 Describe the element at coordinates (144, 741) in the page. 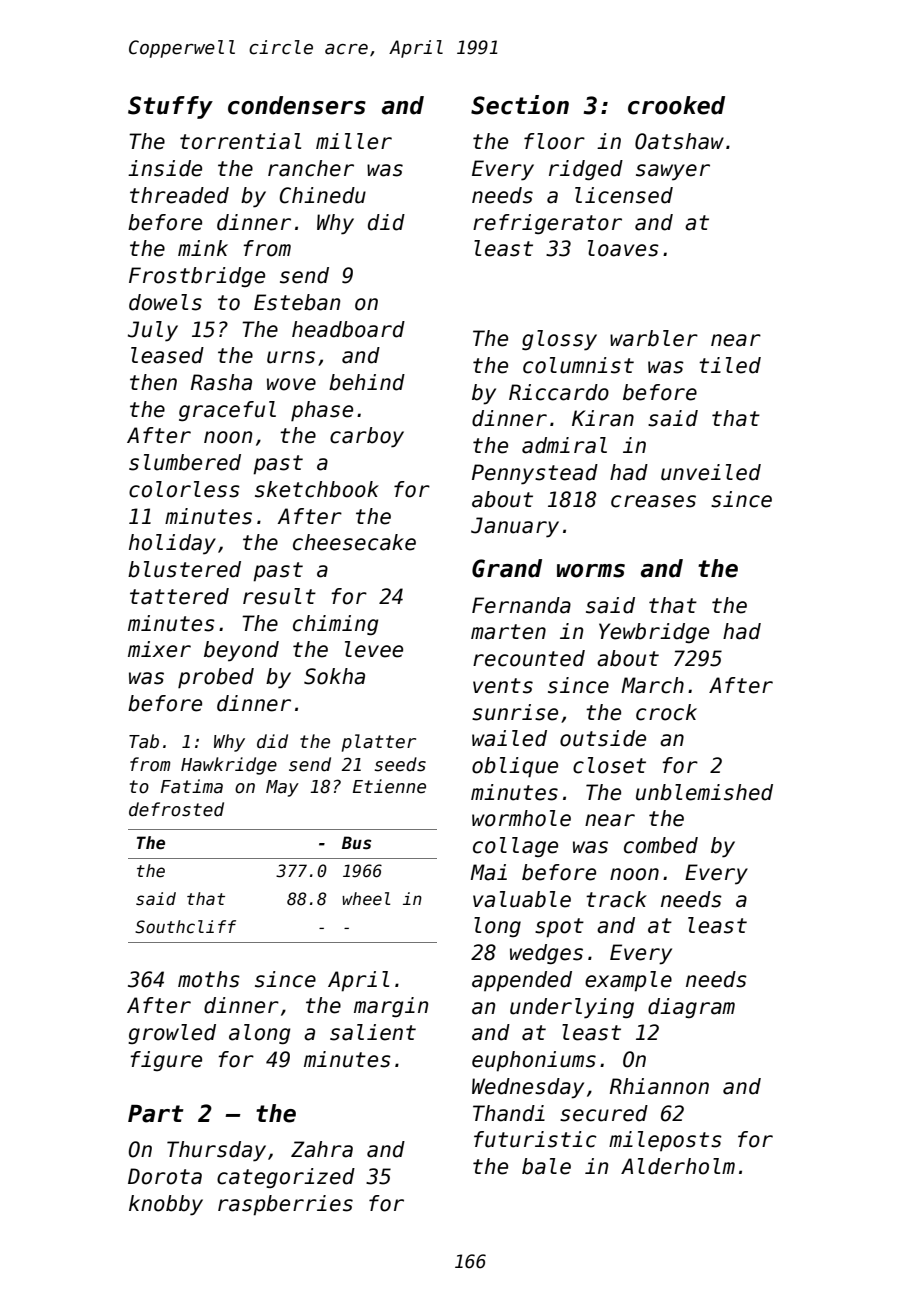

I see `Tab` at that location.
